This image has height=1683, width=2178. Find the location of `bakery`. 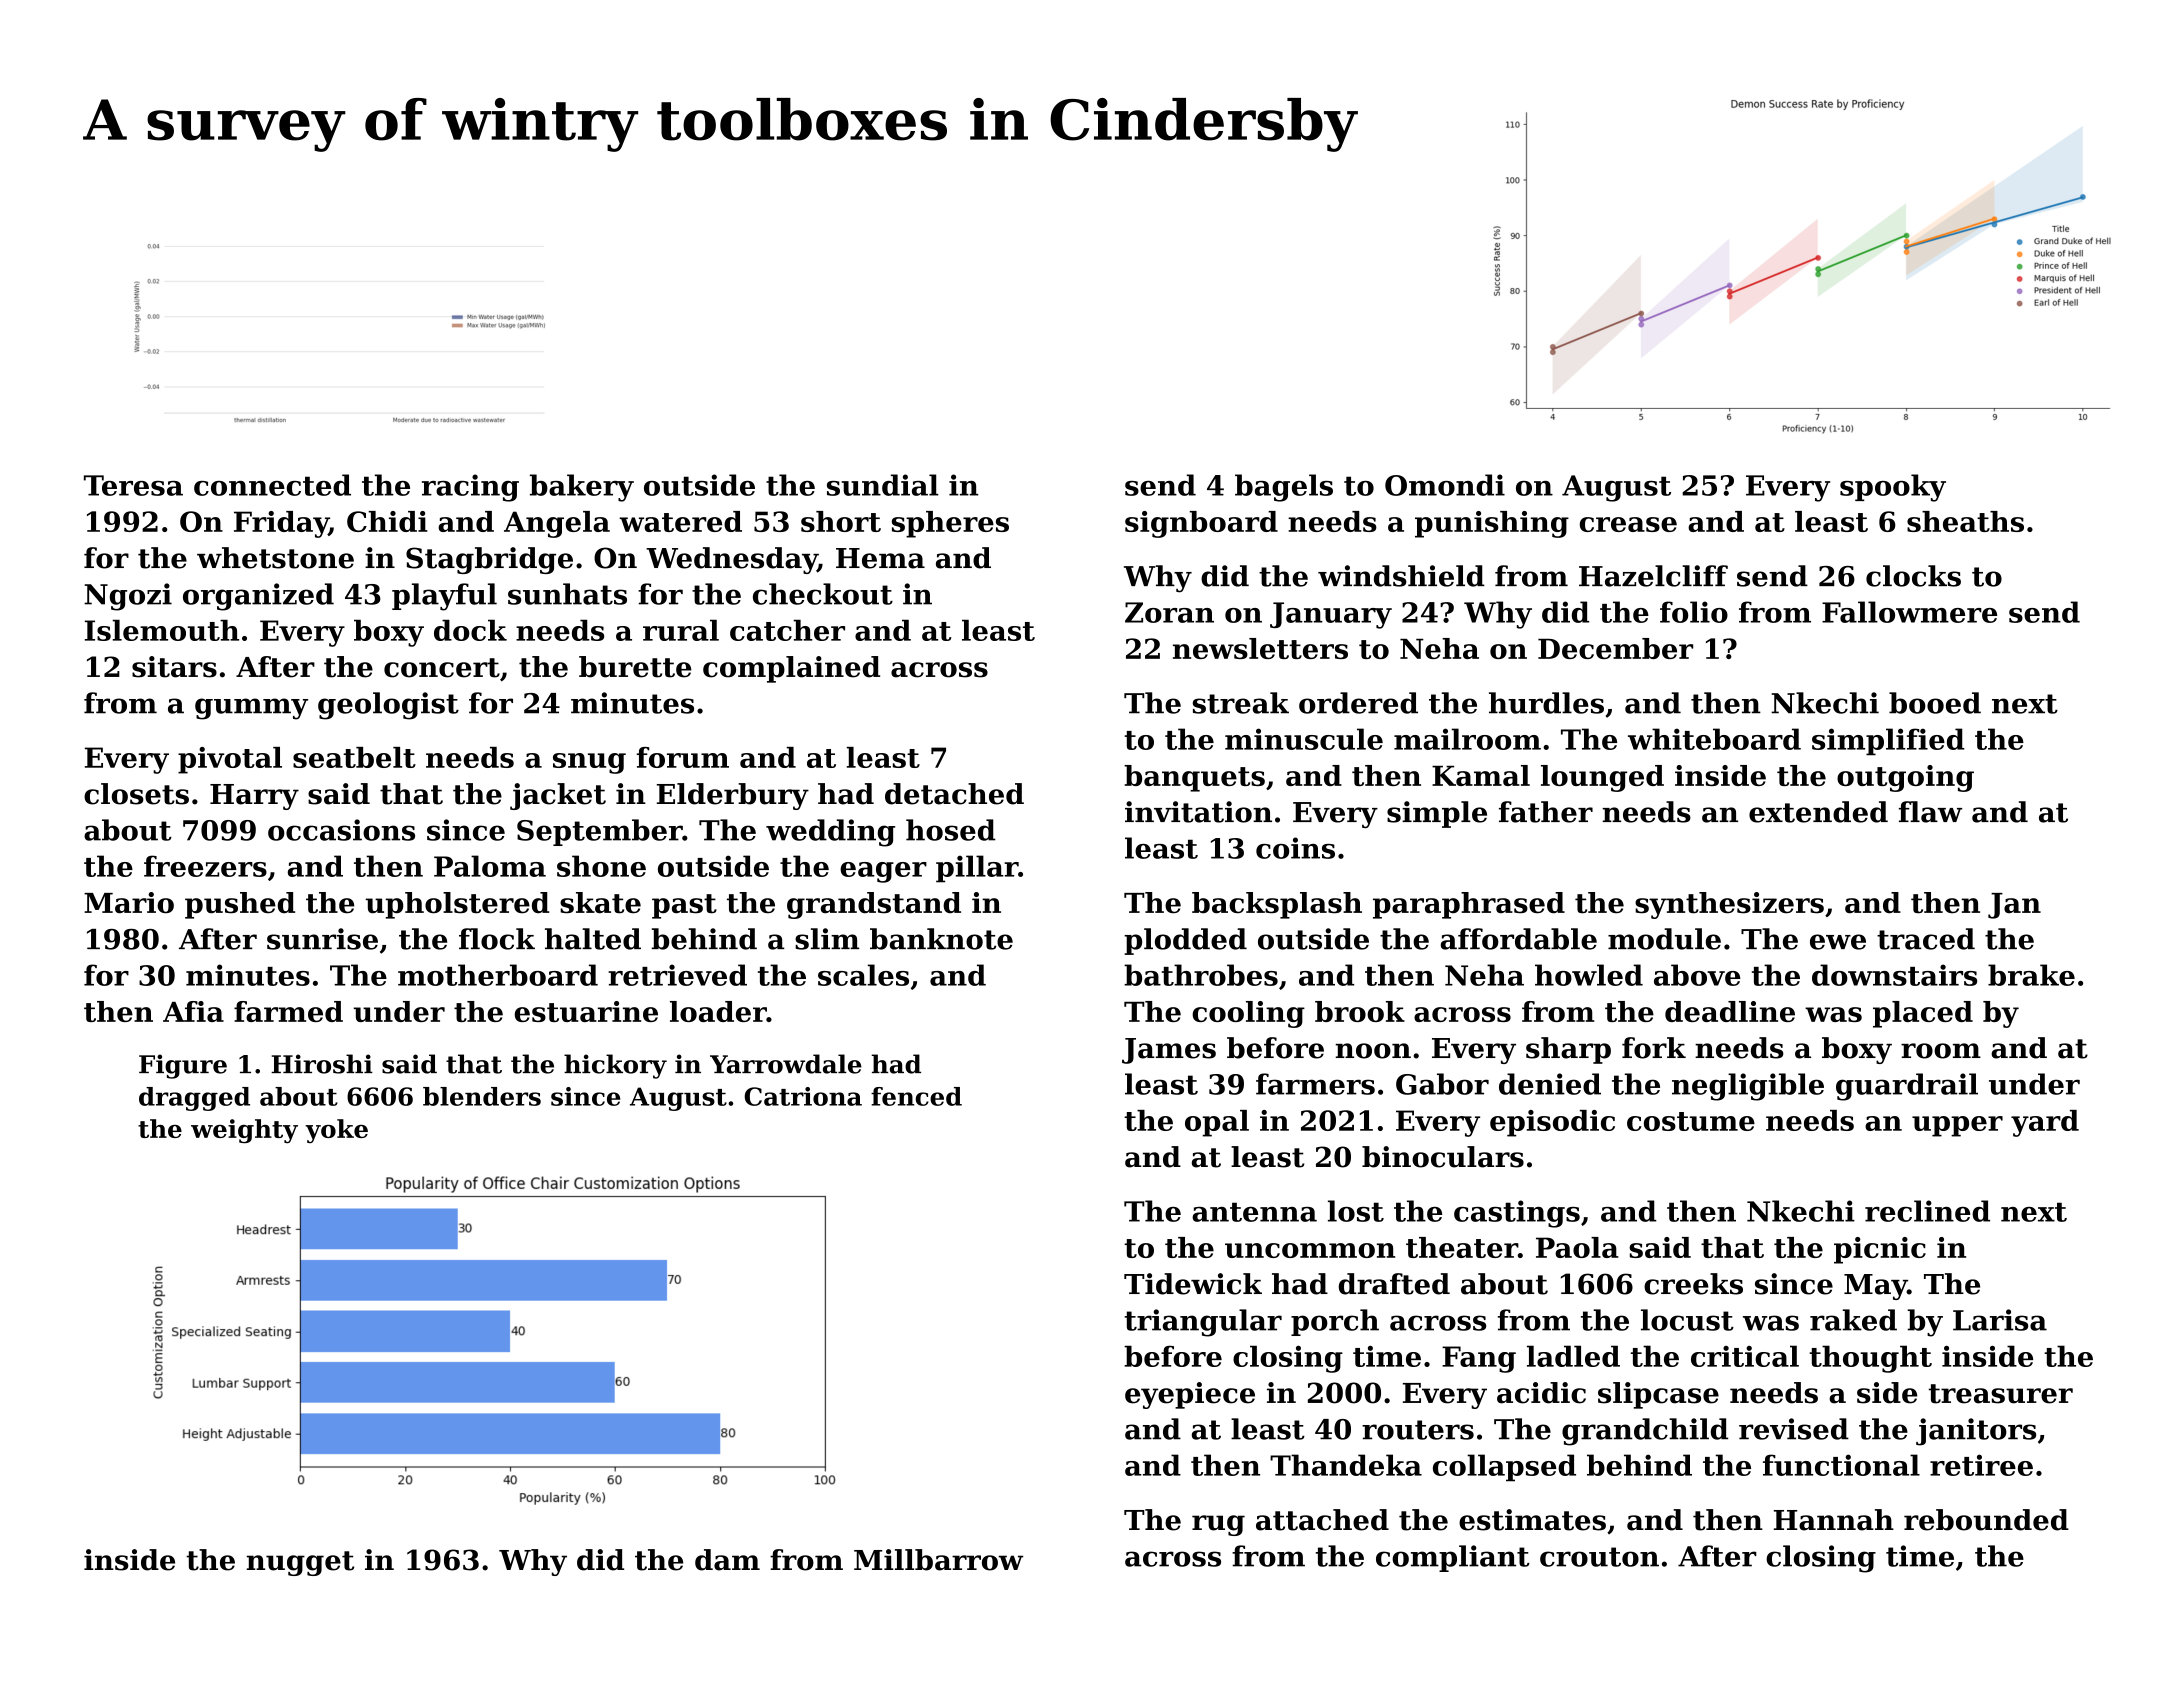

bakery is located at coordinates (582, 488).
